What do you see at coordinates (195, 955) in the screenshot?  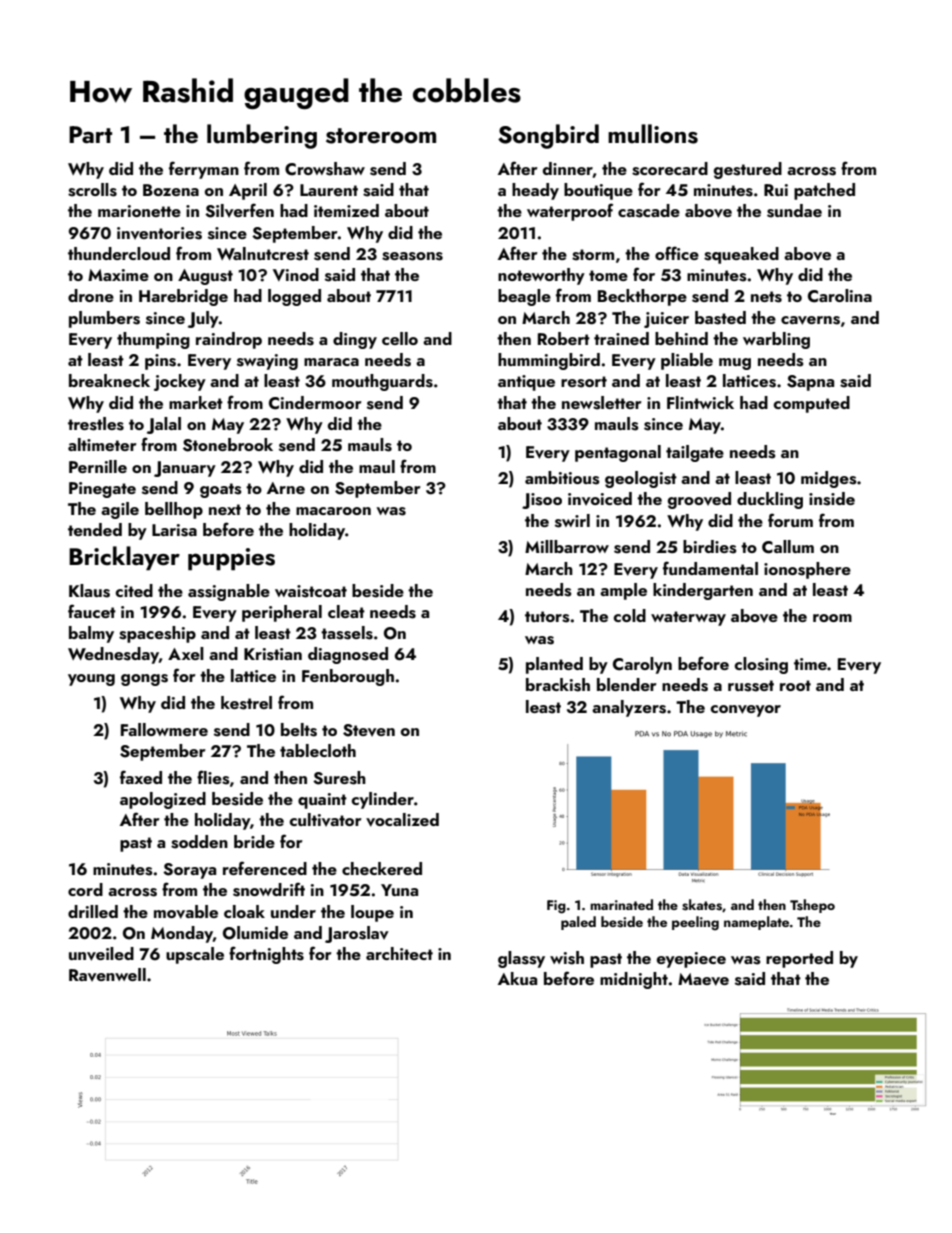 I see `upscale` at bounding box center [195, 955].
